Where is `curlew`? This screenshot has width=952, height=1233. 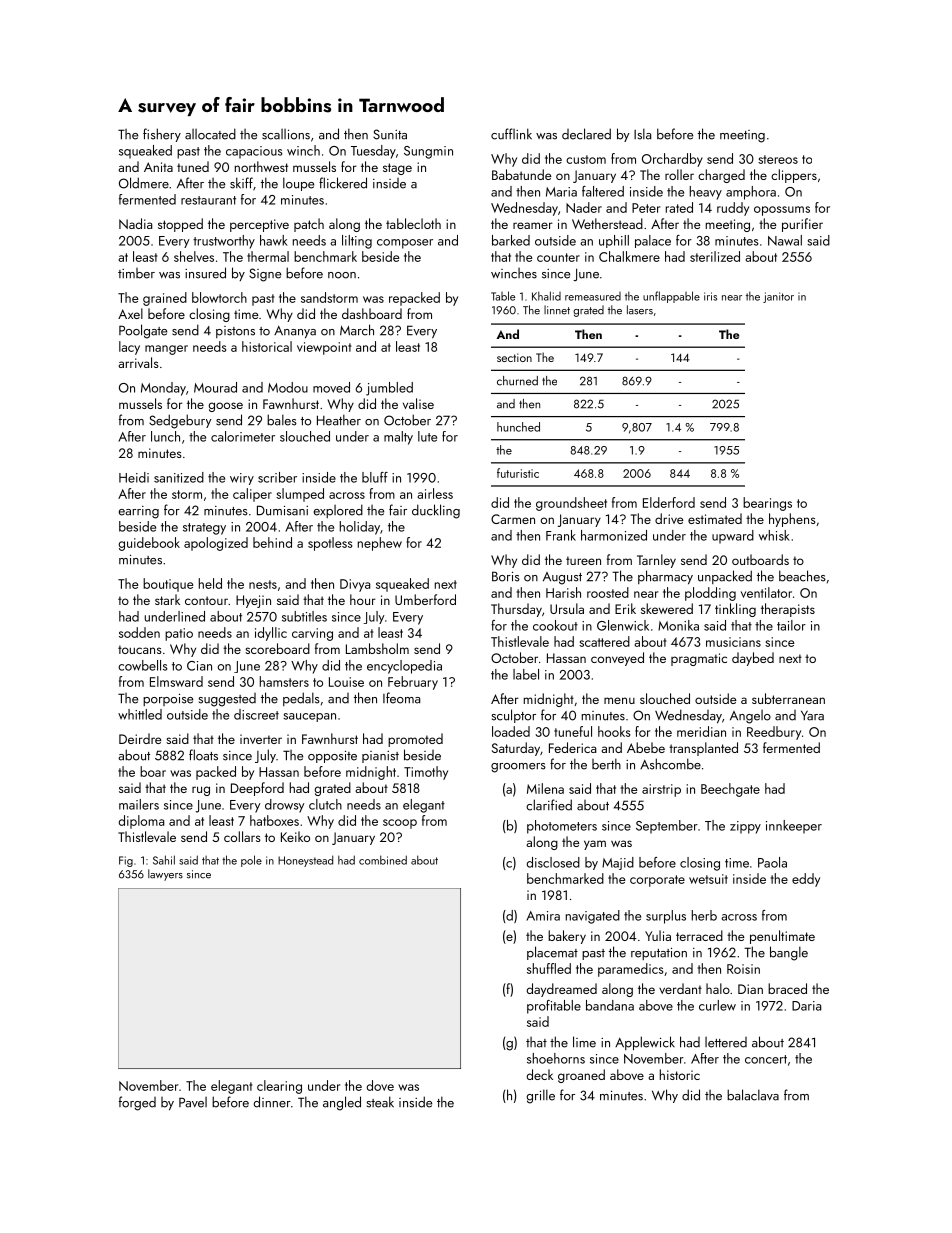 curlew is located at coordinates (717, 1005).
